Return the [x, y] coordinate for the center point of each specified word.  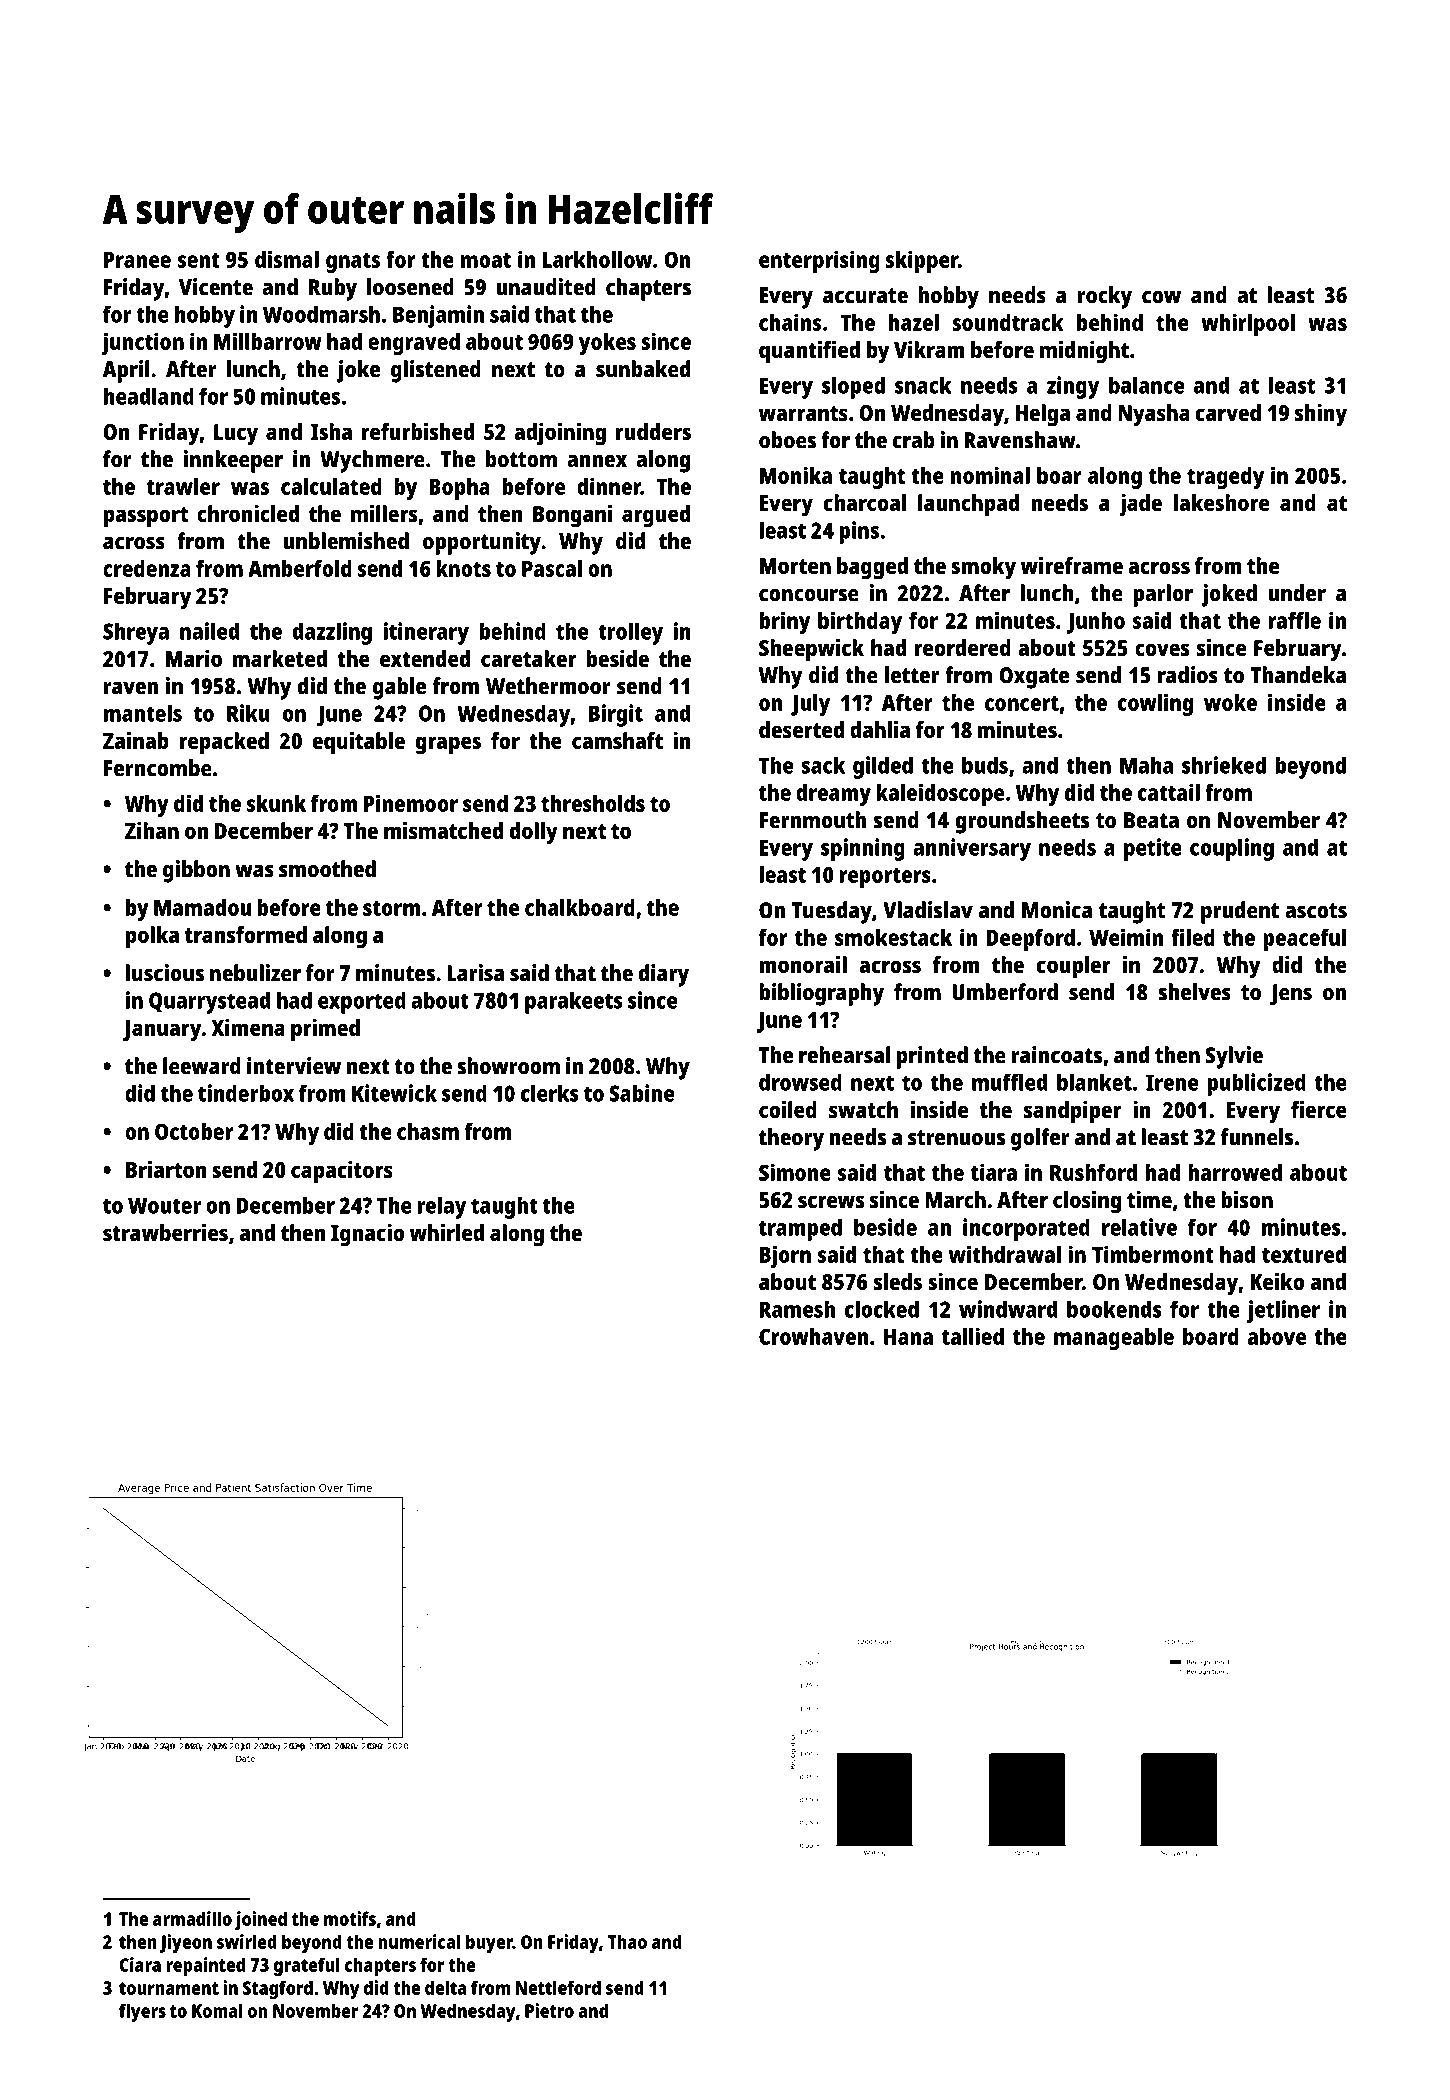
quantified [809, 352]
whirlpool [1248, 324]
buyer [489, 1943]
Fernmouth [813, 820]
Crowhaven [814, 1336]
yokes [607, 344]
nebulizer [255, 973]
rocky [1105, 297]
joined [261, 1920]
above [1277, 1336]
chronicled [248, 513]
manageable [1114, 1339]
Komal [217, 2010]
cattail [1169, 792]
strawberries [165, 1232]
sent [199, 260]
